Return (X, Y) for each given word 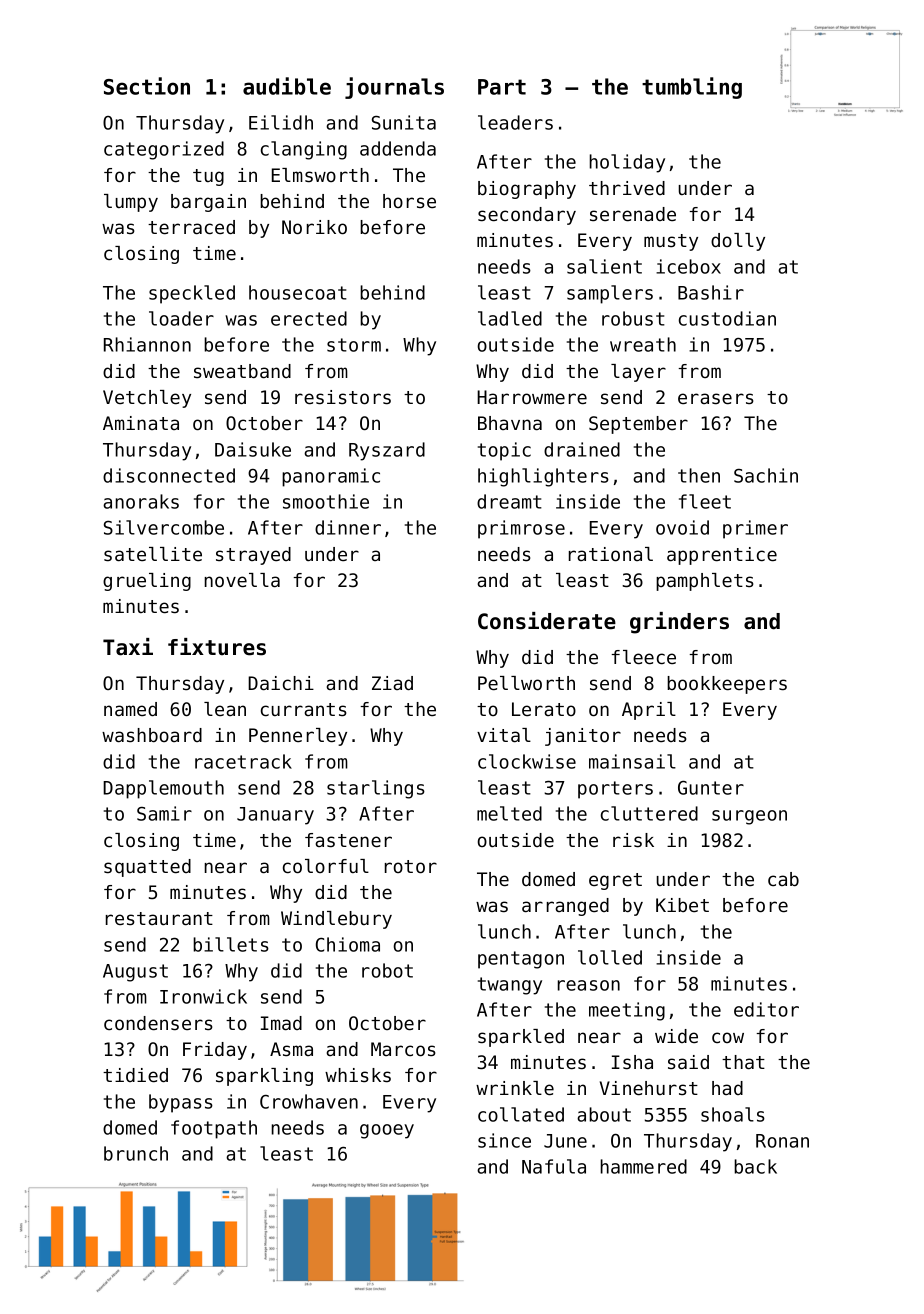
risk (633, 840)
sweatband (242, 371)
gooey (387, 1131)
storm (354, 345)
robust (633, 318)
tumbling (692, 88)
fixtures (217, 647)
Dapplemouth (163, 789)
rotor (411, 866)
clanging (304, 150)
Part (502, 87)
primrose (521, 529)
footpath (214, 1129)
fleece (644, 657)
